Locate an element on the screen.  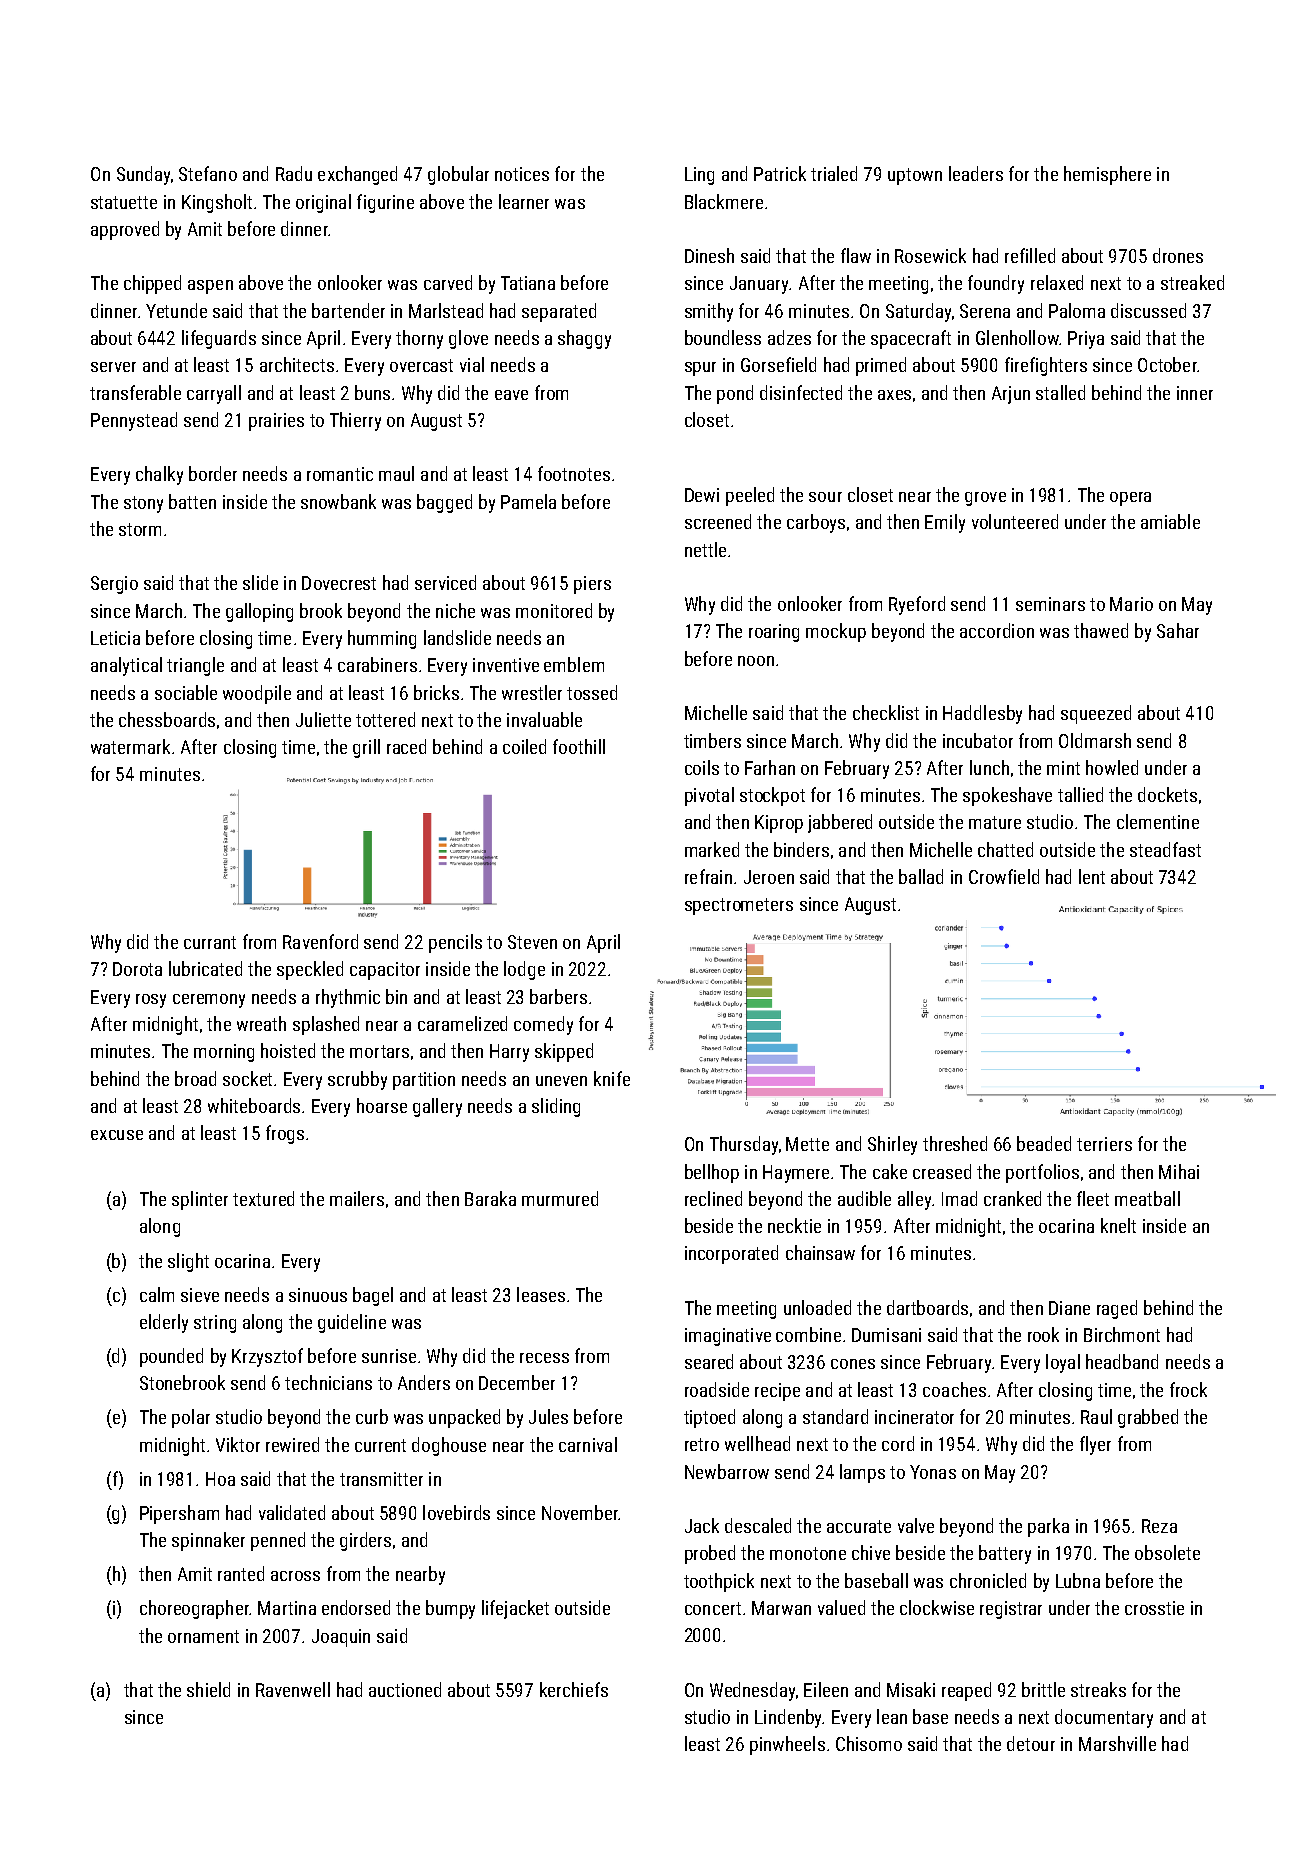
pinwheels is located at coordinates (787, 1745).
